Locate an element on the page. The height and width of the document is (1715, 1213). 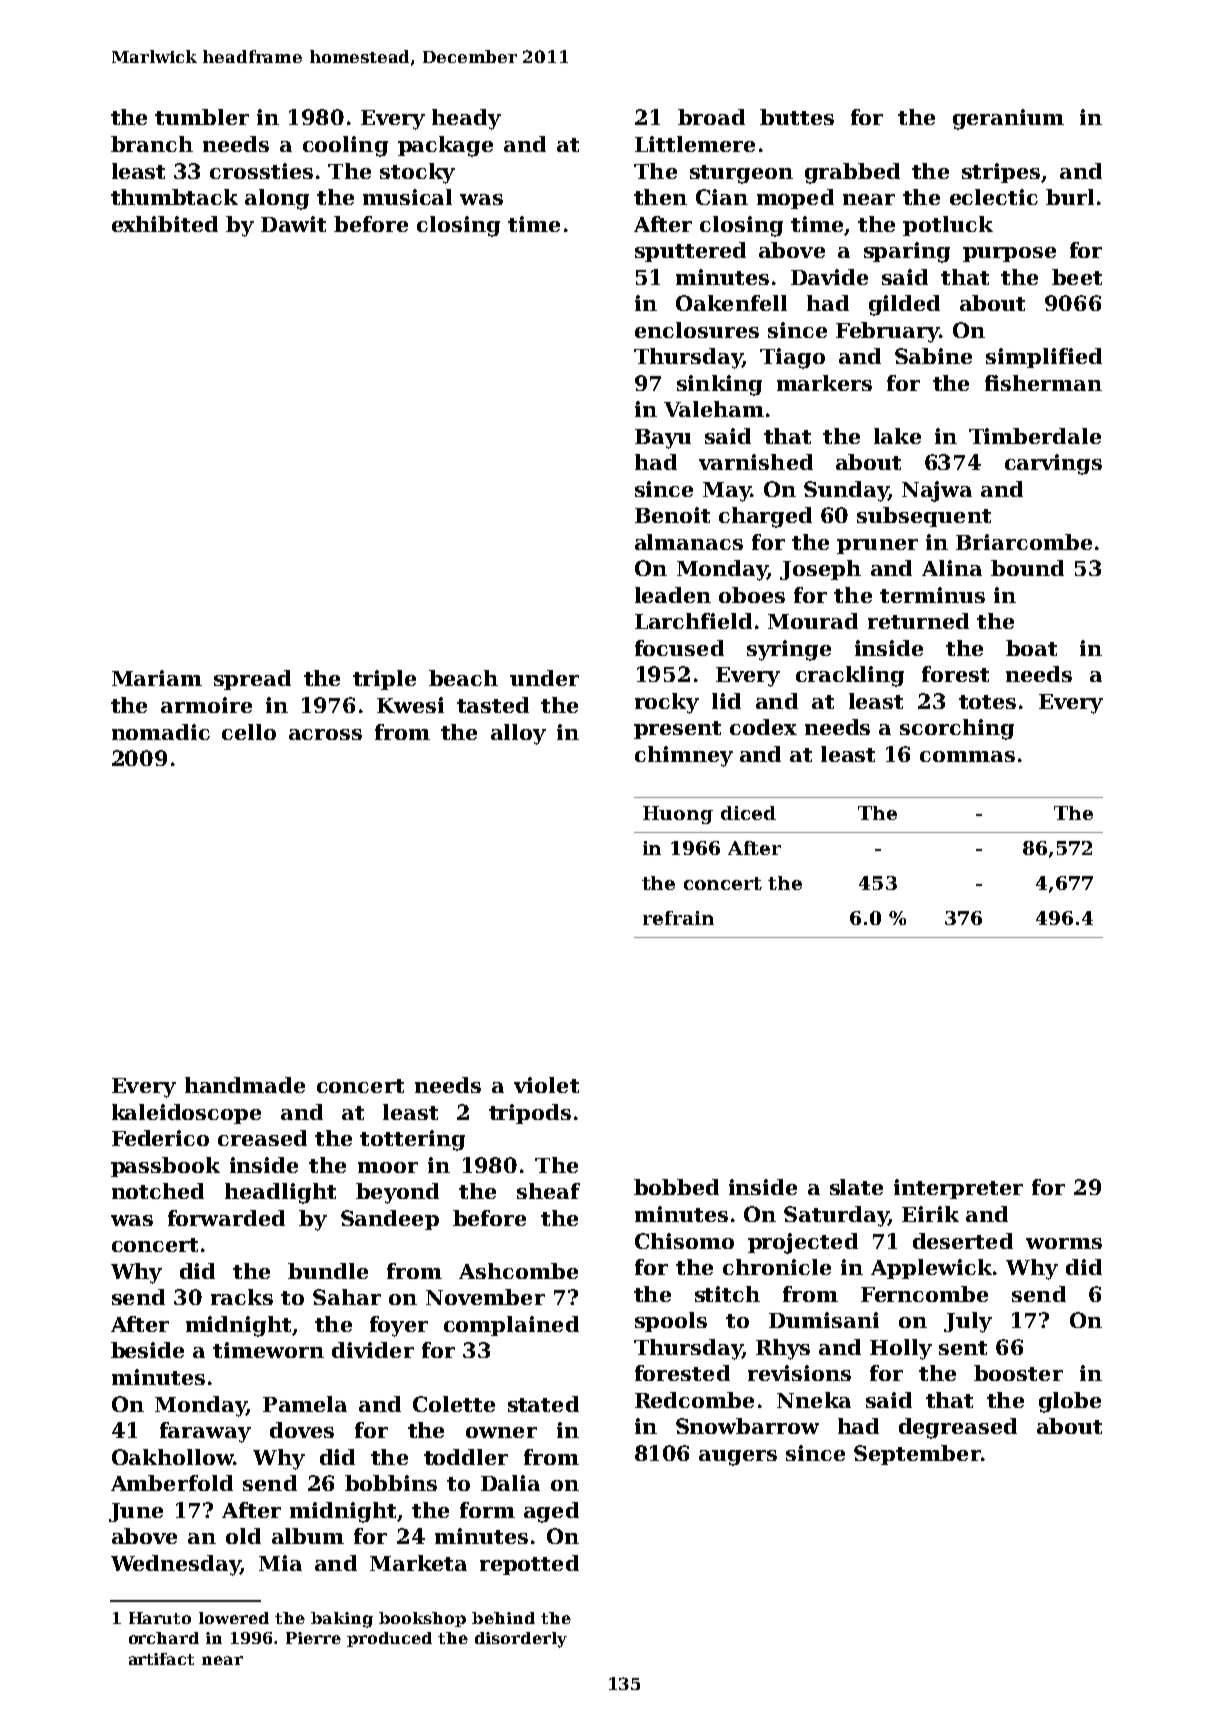
tripods is located at coordinates (530, 1114).
